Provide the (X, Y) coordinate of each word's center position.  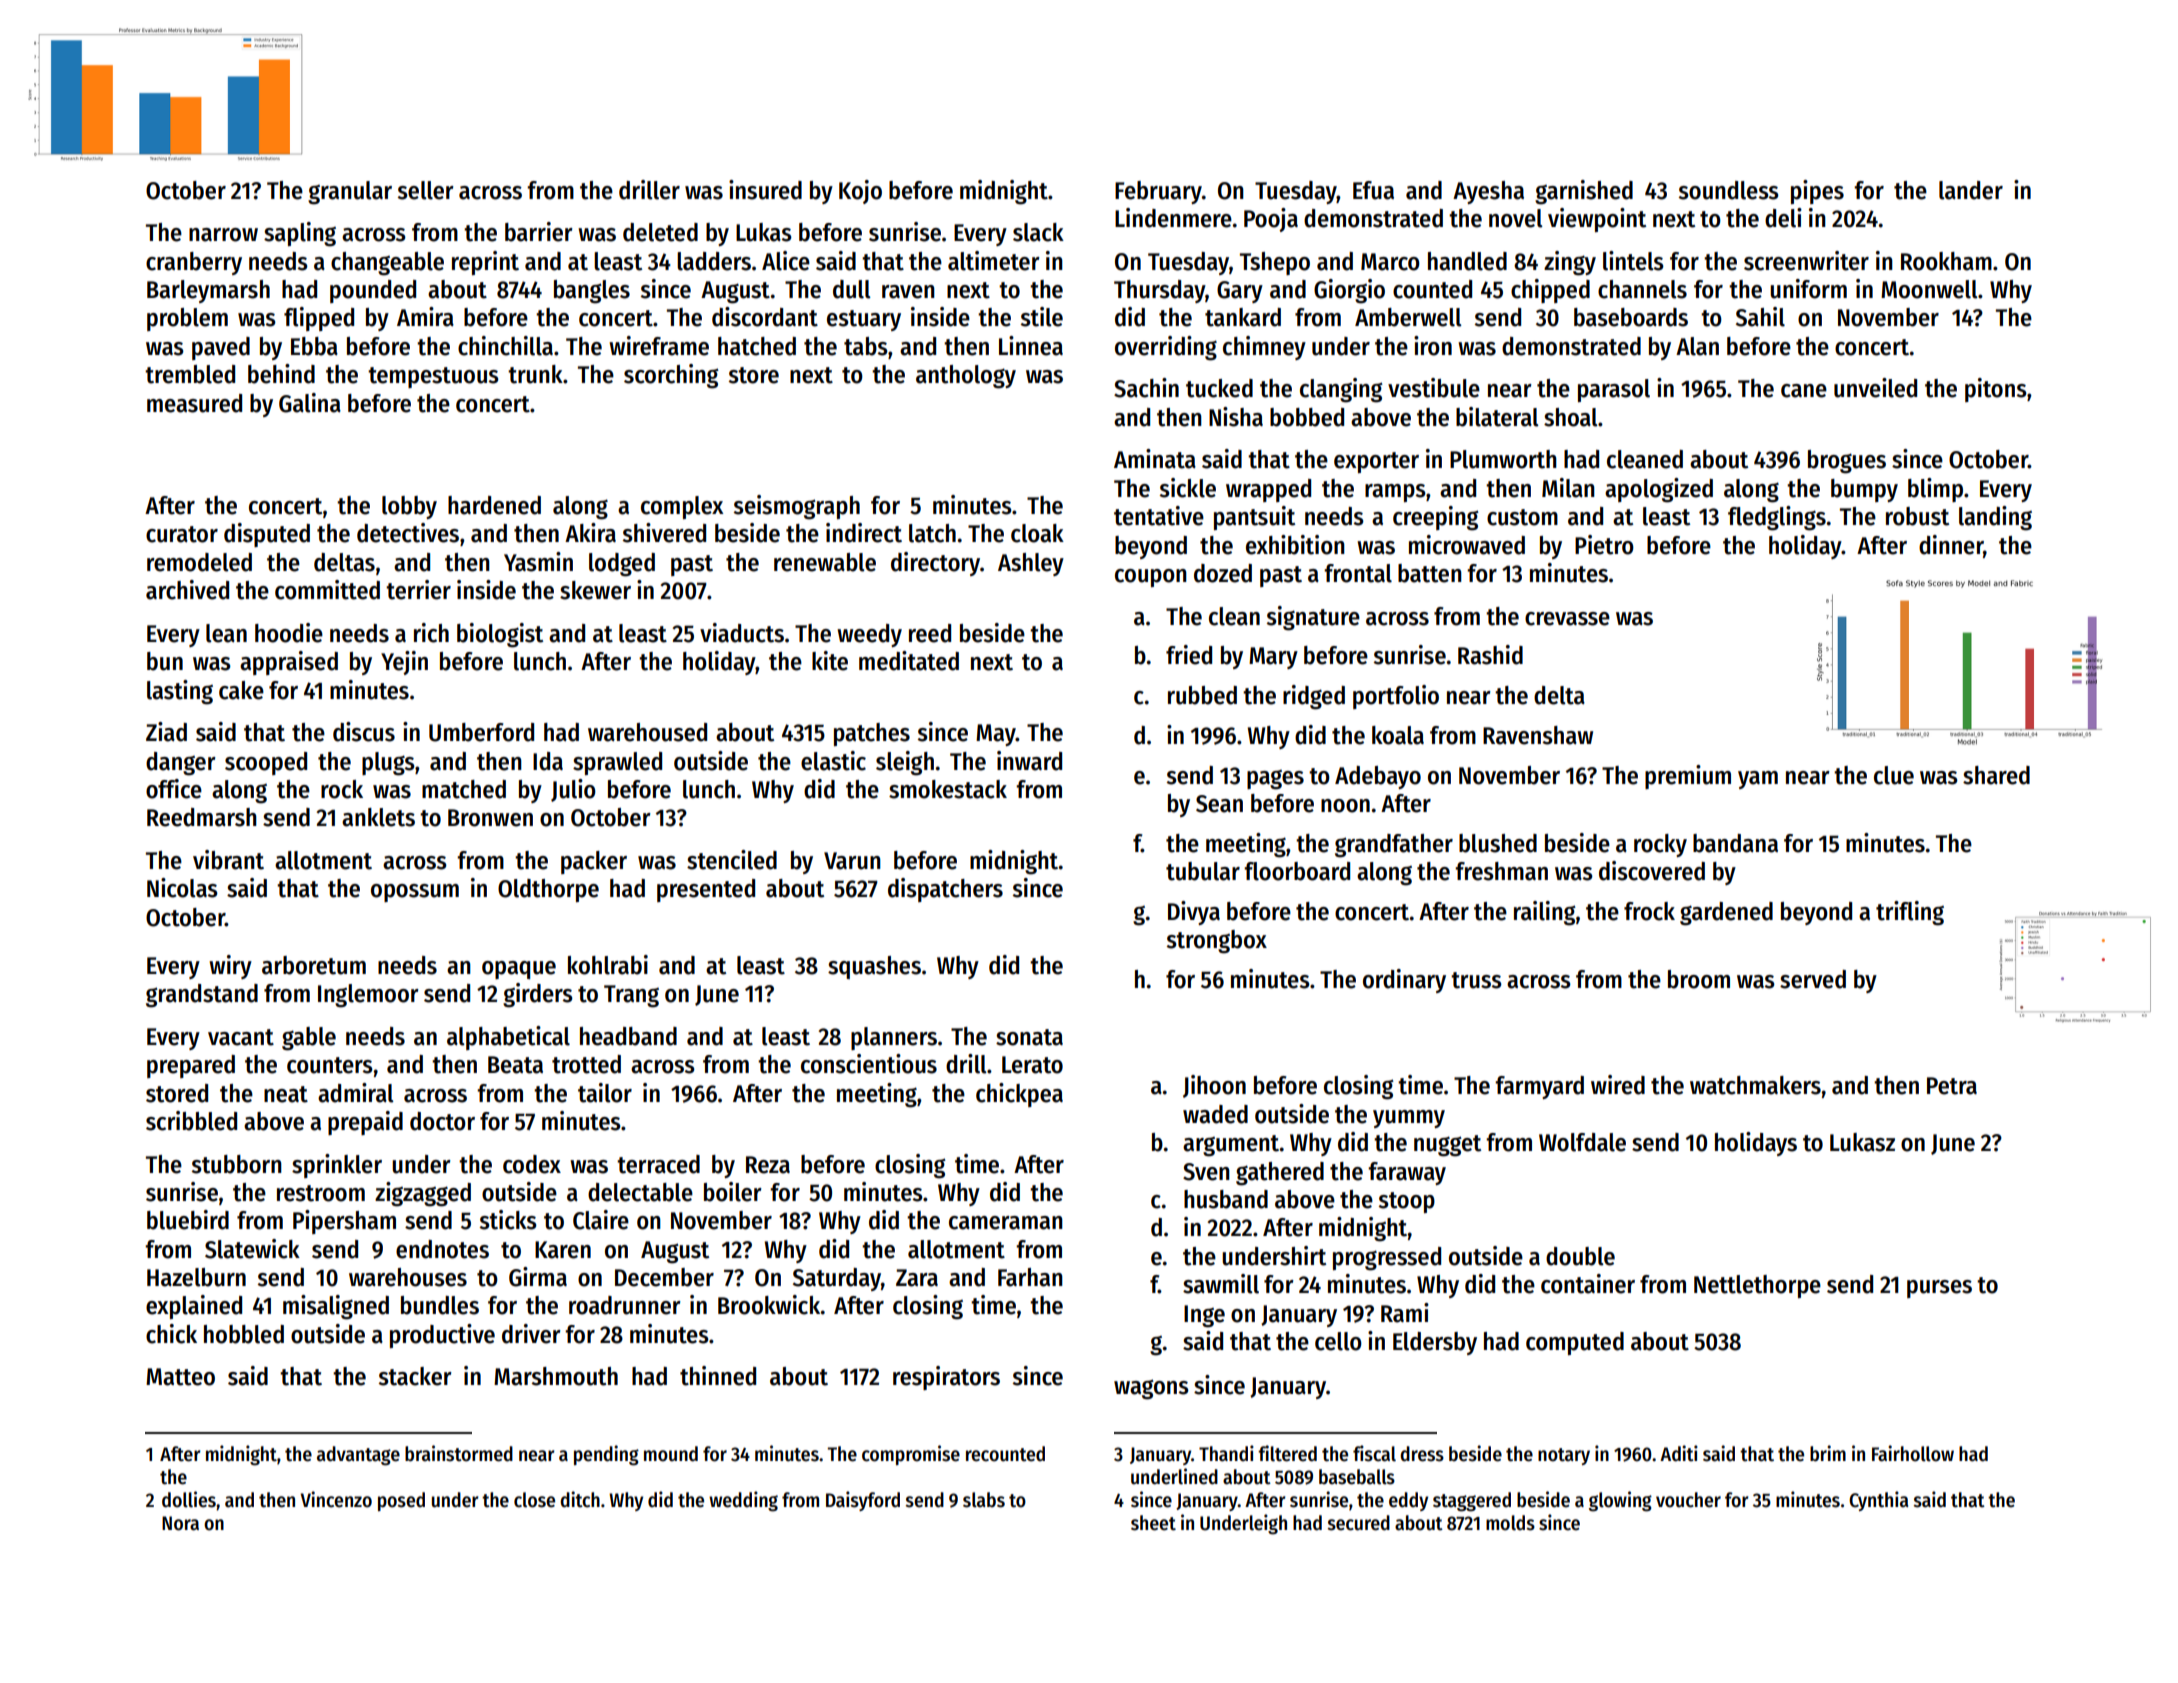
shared (1996, 775)
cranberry (194, 263)
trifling (1910, 913)
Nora (180, 1523)
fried (1189, 655)
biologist (500, 635)
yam (1758, 780)
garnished (1584, 192)
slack (1038, 232)
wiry (230, 967)
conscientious (869, 1064)
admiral (356, 1093)
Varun (852, 861)
